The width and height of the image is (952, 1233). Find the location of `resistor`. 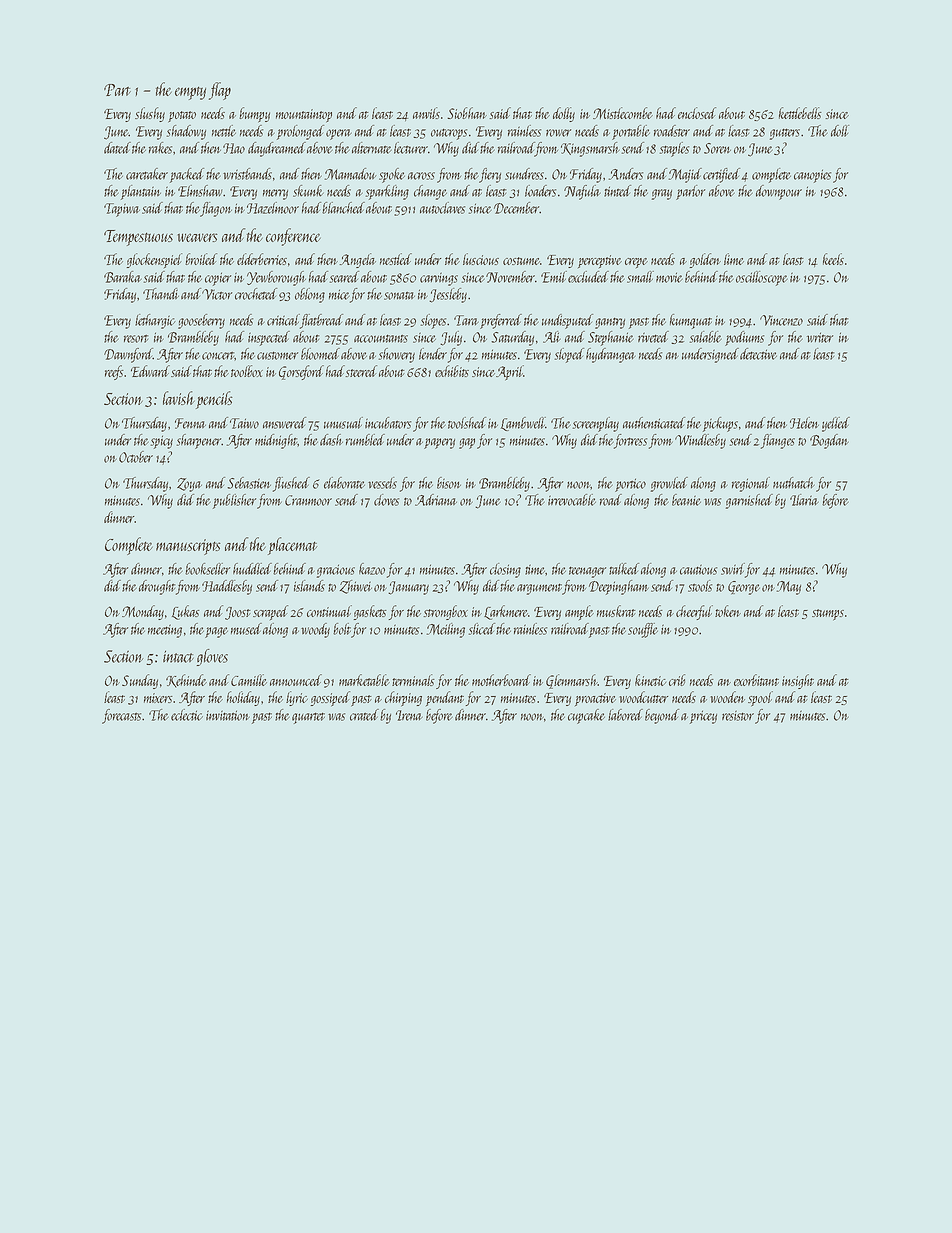

resistor is located at coordinates (738, 715).
